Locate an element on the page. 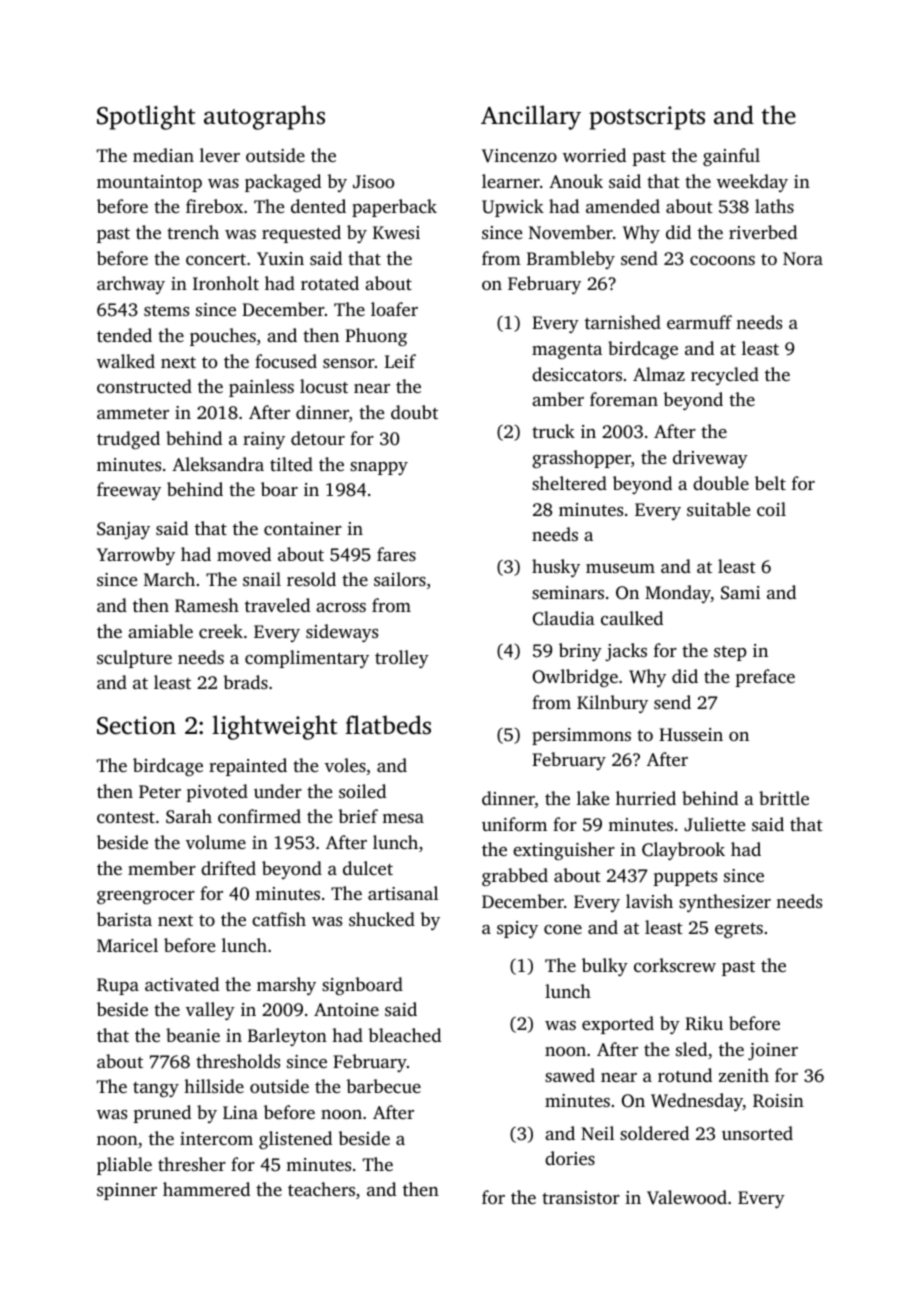 The height and width of the image is (1308, 924). spicy is located at coordinates (517, 929).
